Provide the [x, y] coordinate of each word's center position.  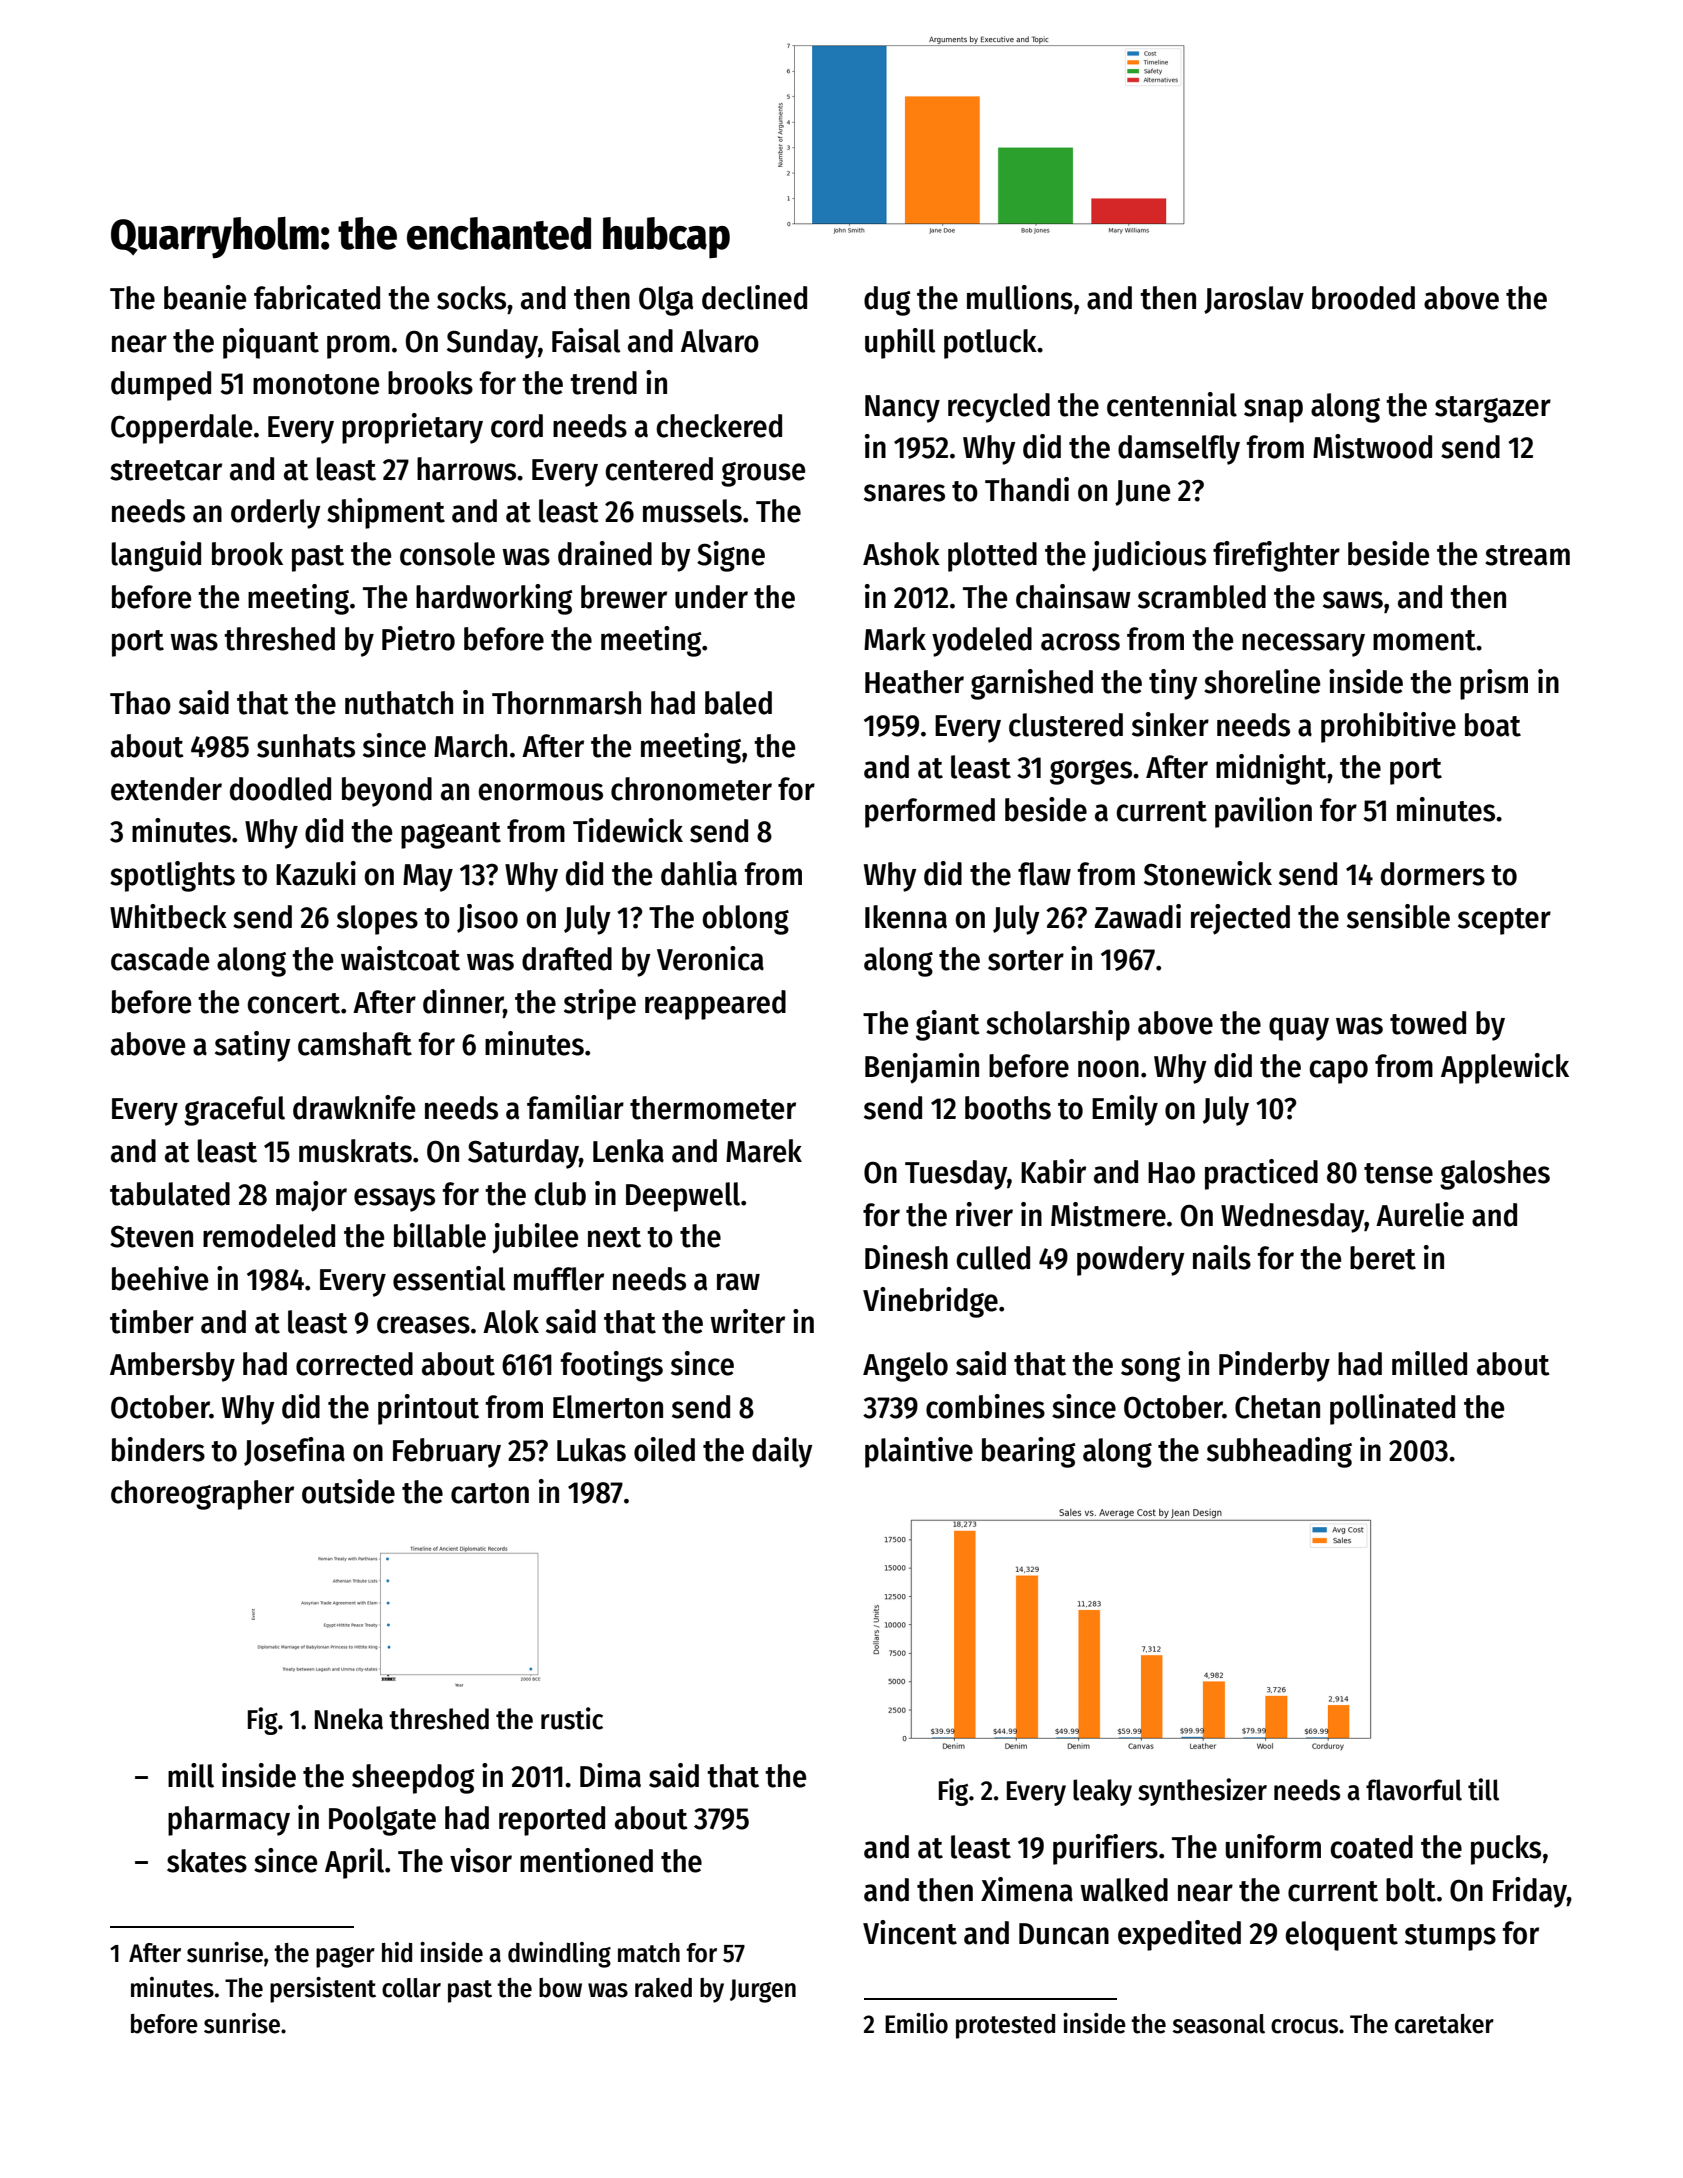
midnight [1271, 769]
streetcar [166, 470]
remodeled [269, 1236]
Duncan [1064, 1934]
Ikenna [906, 917]
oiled [664, 1449]
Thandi [1027, 489]
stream [1527, 555]
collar [411, 1988]
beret [1383, 1258]
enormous [540, 792]
